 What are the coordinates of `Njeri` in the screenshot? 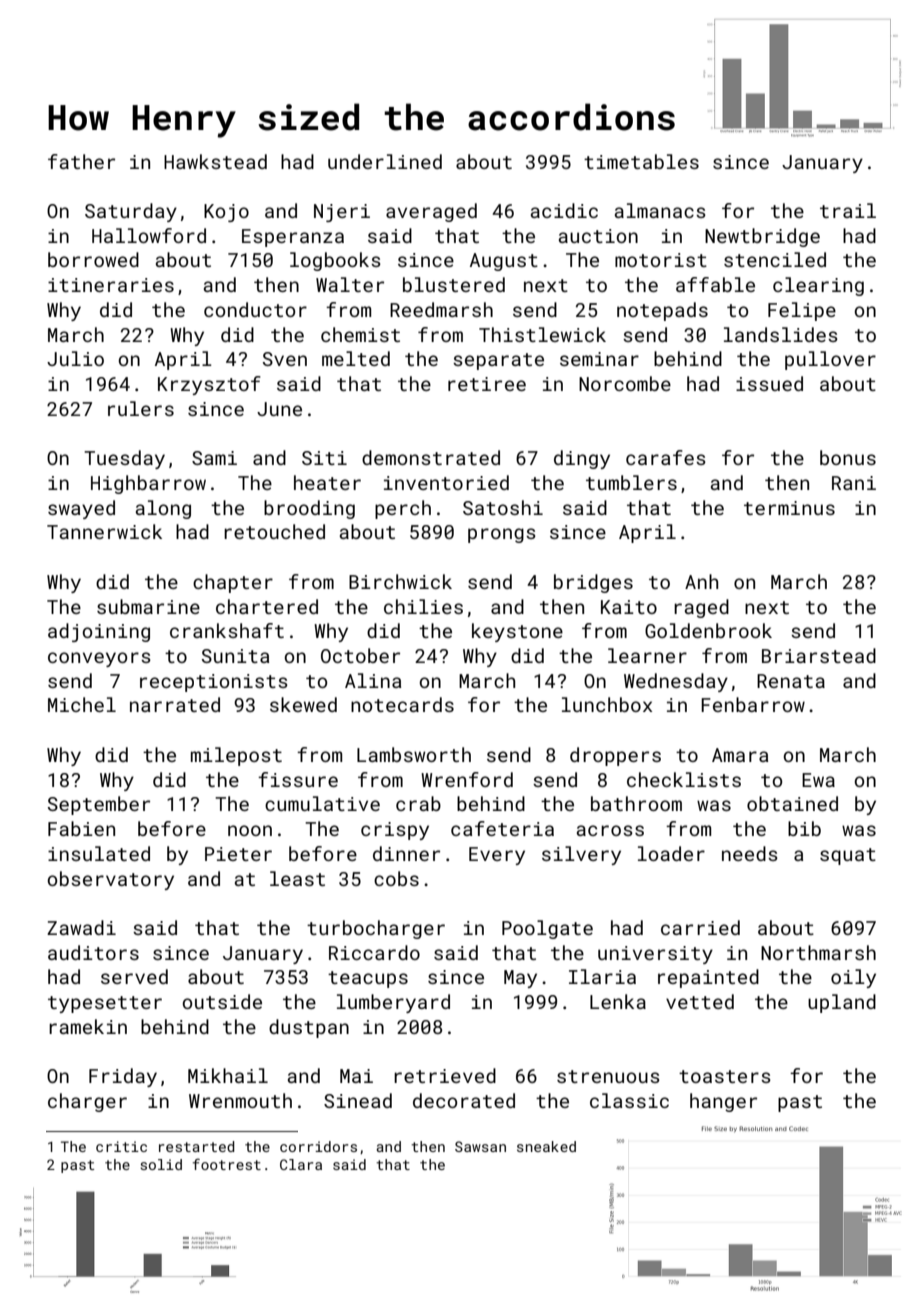 It's located at (342, 213).
